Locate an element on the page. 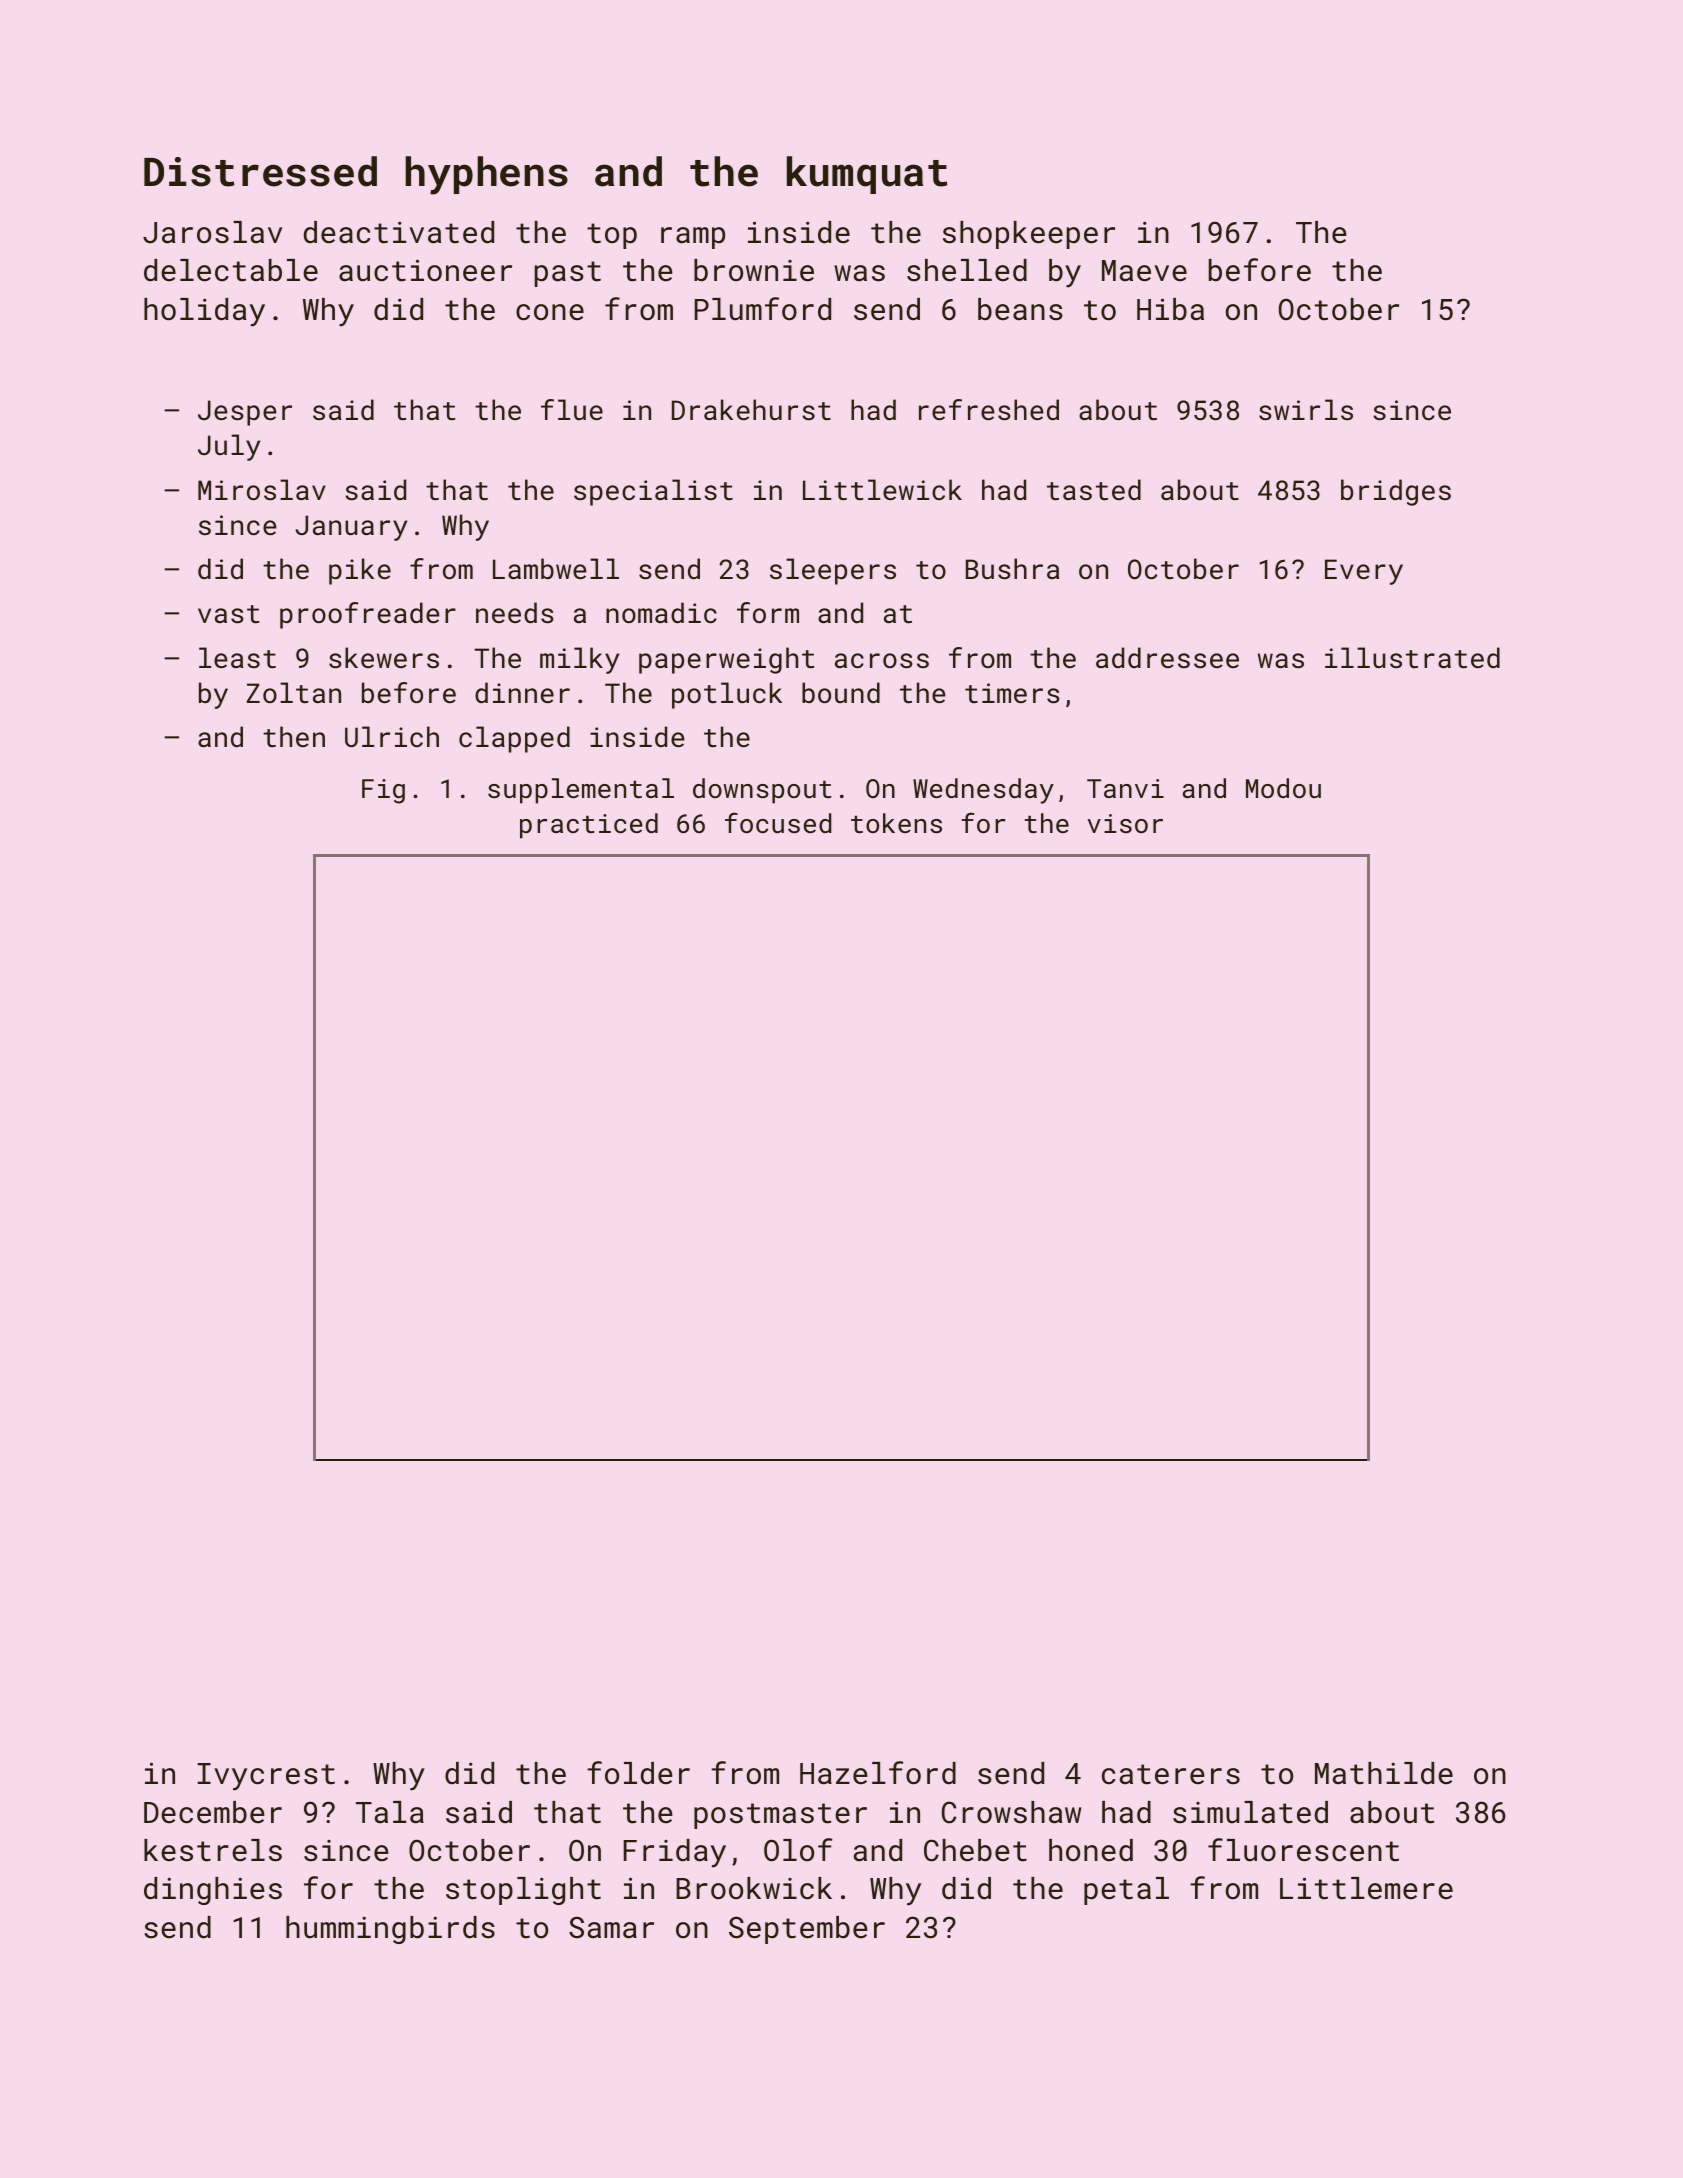 This image has width=1683, height=2178. hyphens is located at coordinates (486, 175).
